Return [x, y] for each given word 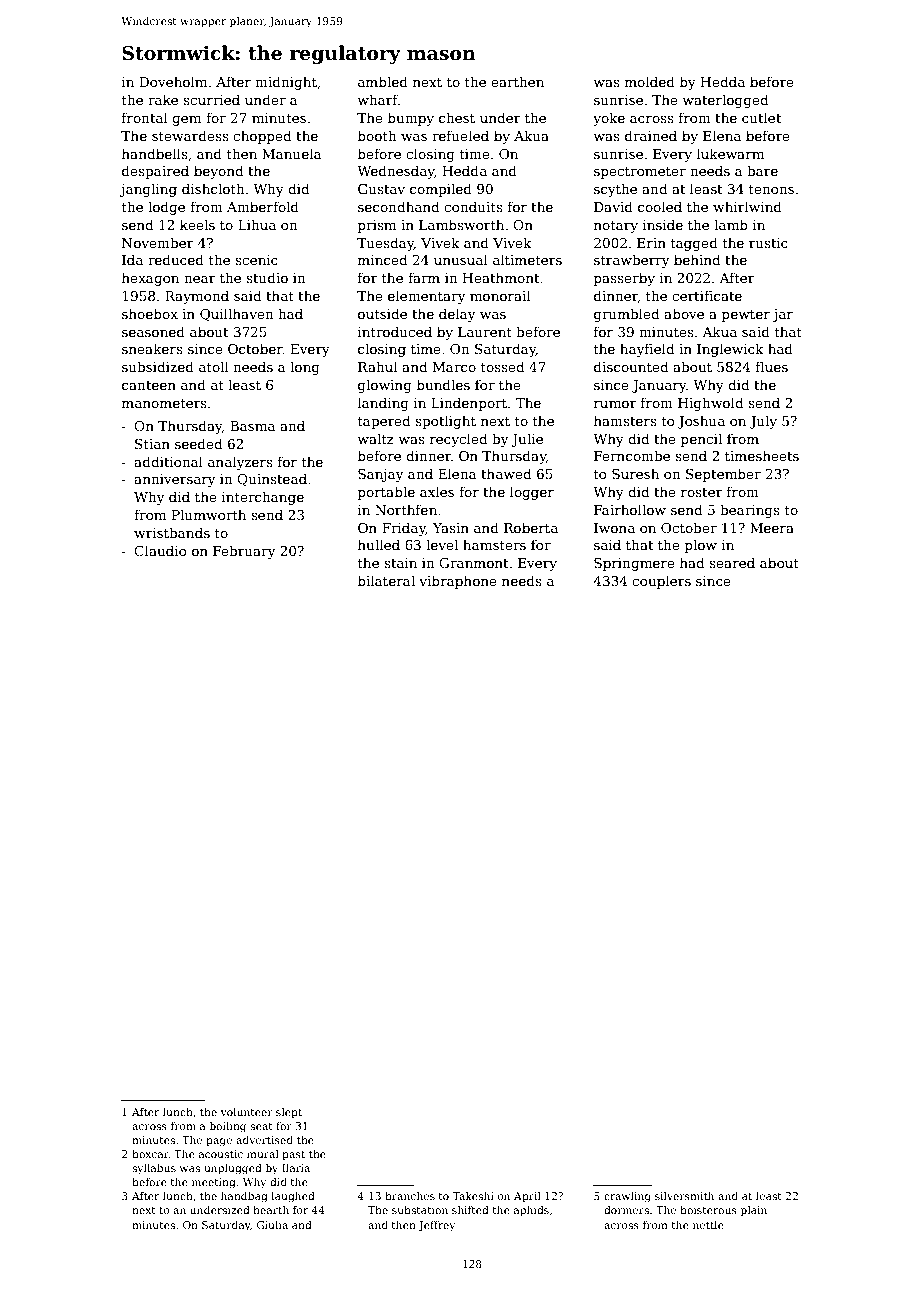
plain [754, 1211]
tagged [694, 244]
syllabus [154, 1169]
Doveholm [173, 81]
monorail [500, 295]
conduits [473, 206]
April [527, 1197]
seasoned [153, 331]
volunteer [247, 1112]
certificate [707, 295]
